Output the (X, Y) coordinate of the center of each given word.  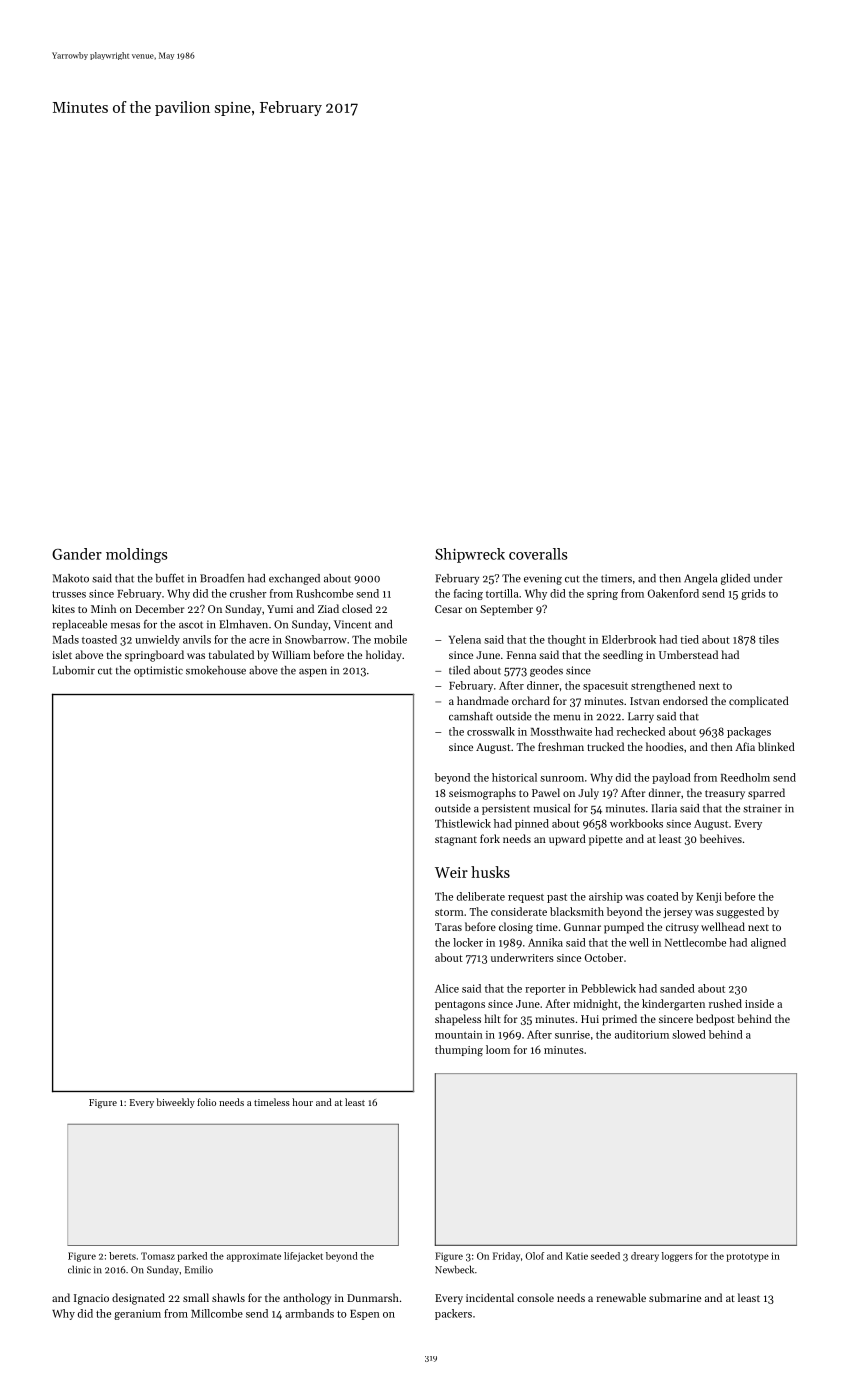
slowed (689, 1034)
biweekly (175, 1103)
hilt (492, 1018)
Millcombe (217, 1313)
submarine (675, 1297)
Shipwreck (470, 555)
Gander (77, 554)
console (535, 1297)
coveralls (538, 554)
